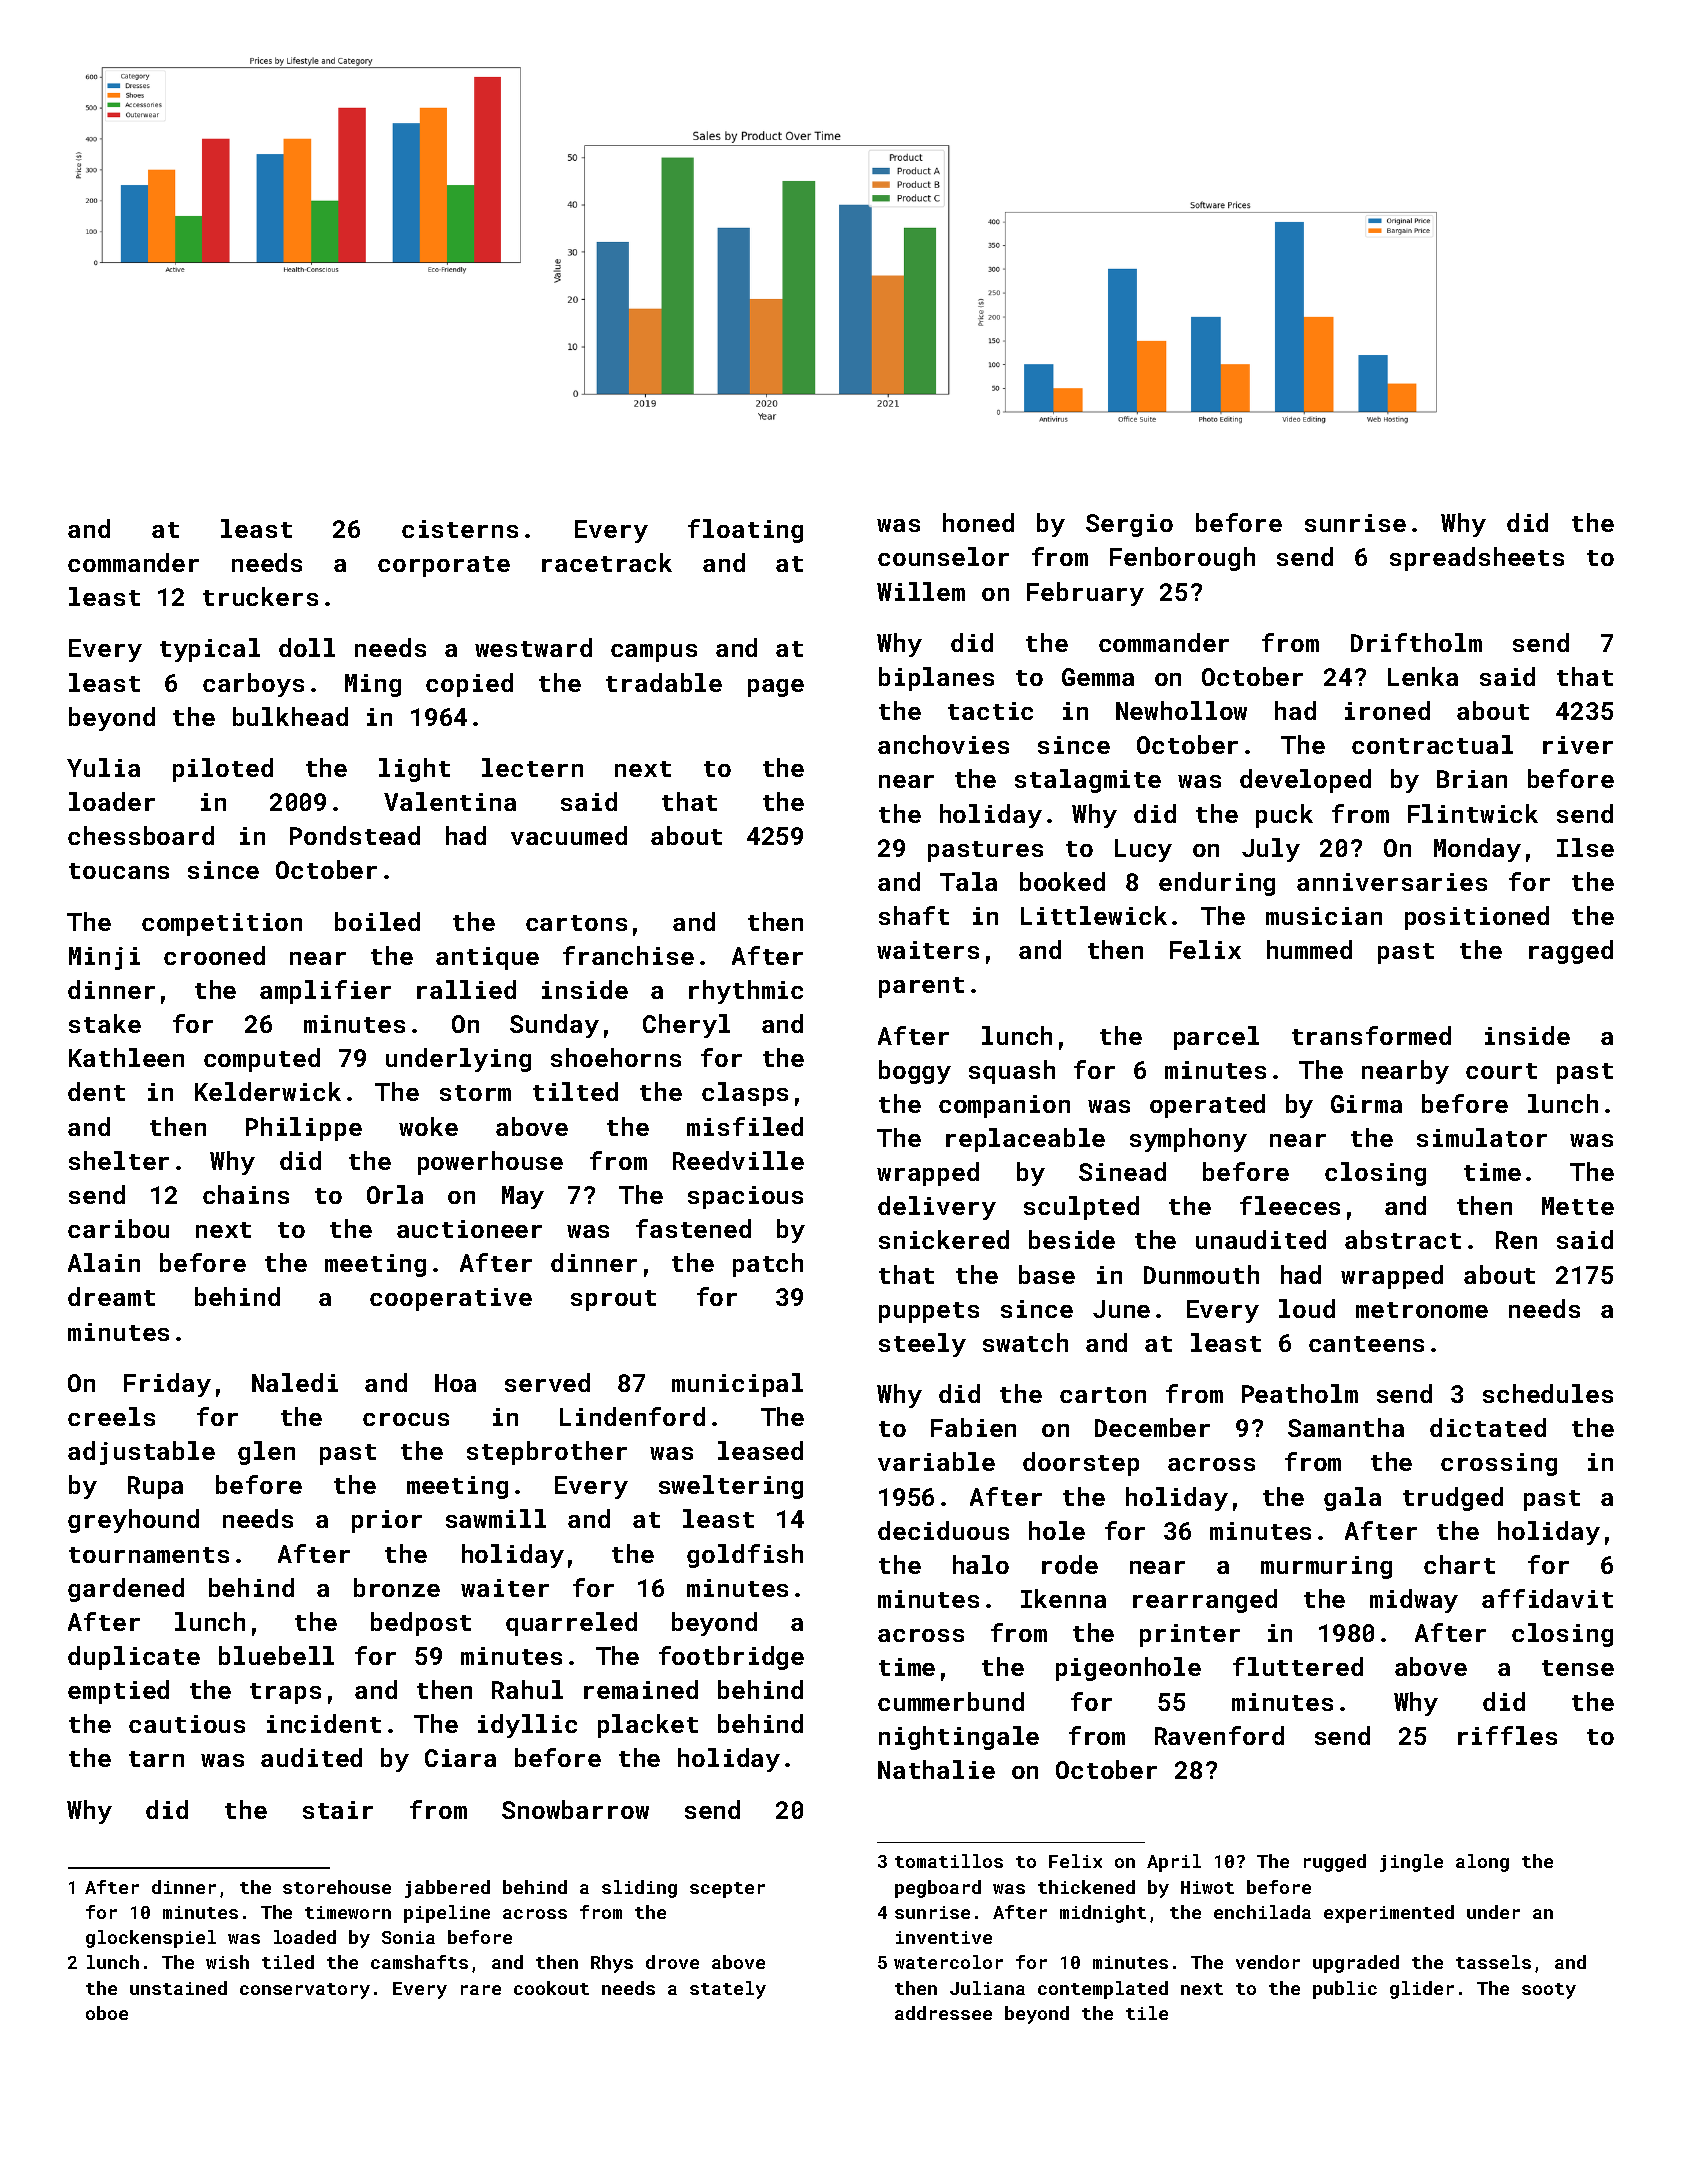 The height and width of the screenshot is (2178, 1683). I want to click on tomatillos, so click(949, 1861).
